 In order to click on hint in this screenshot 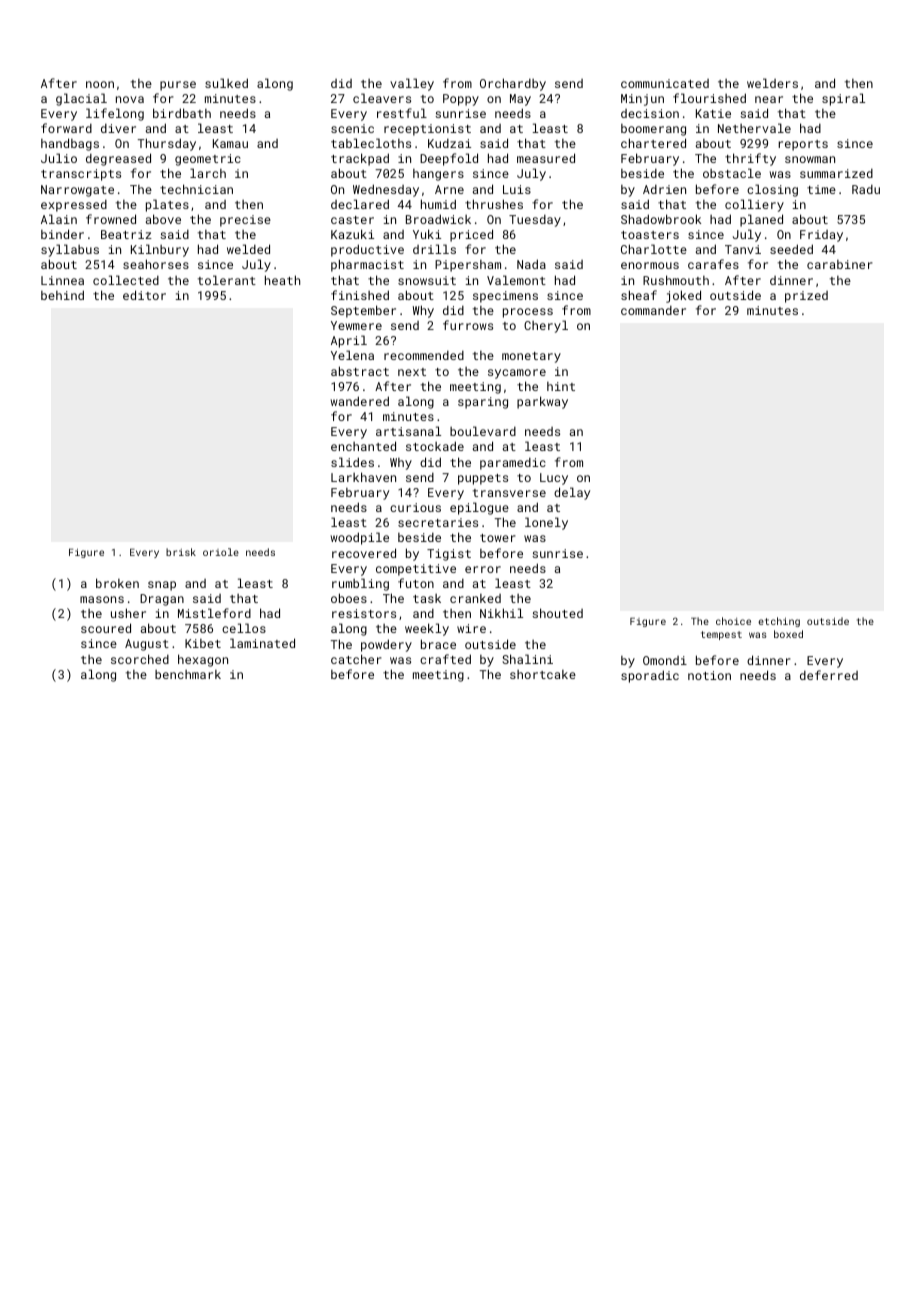, I will do `click(561, 386)`.
